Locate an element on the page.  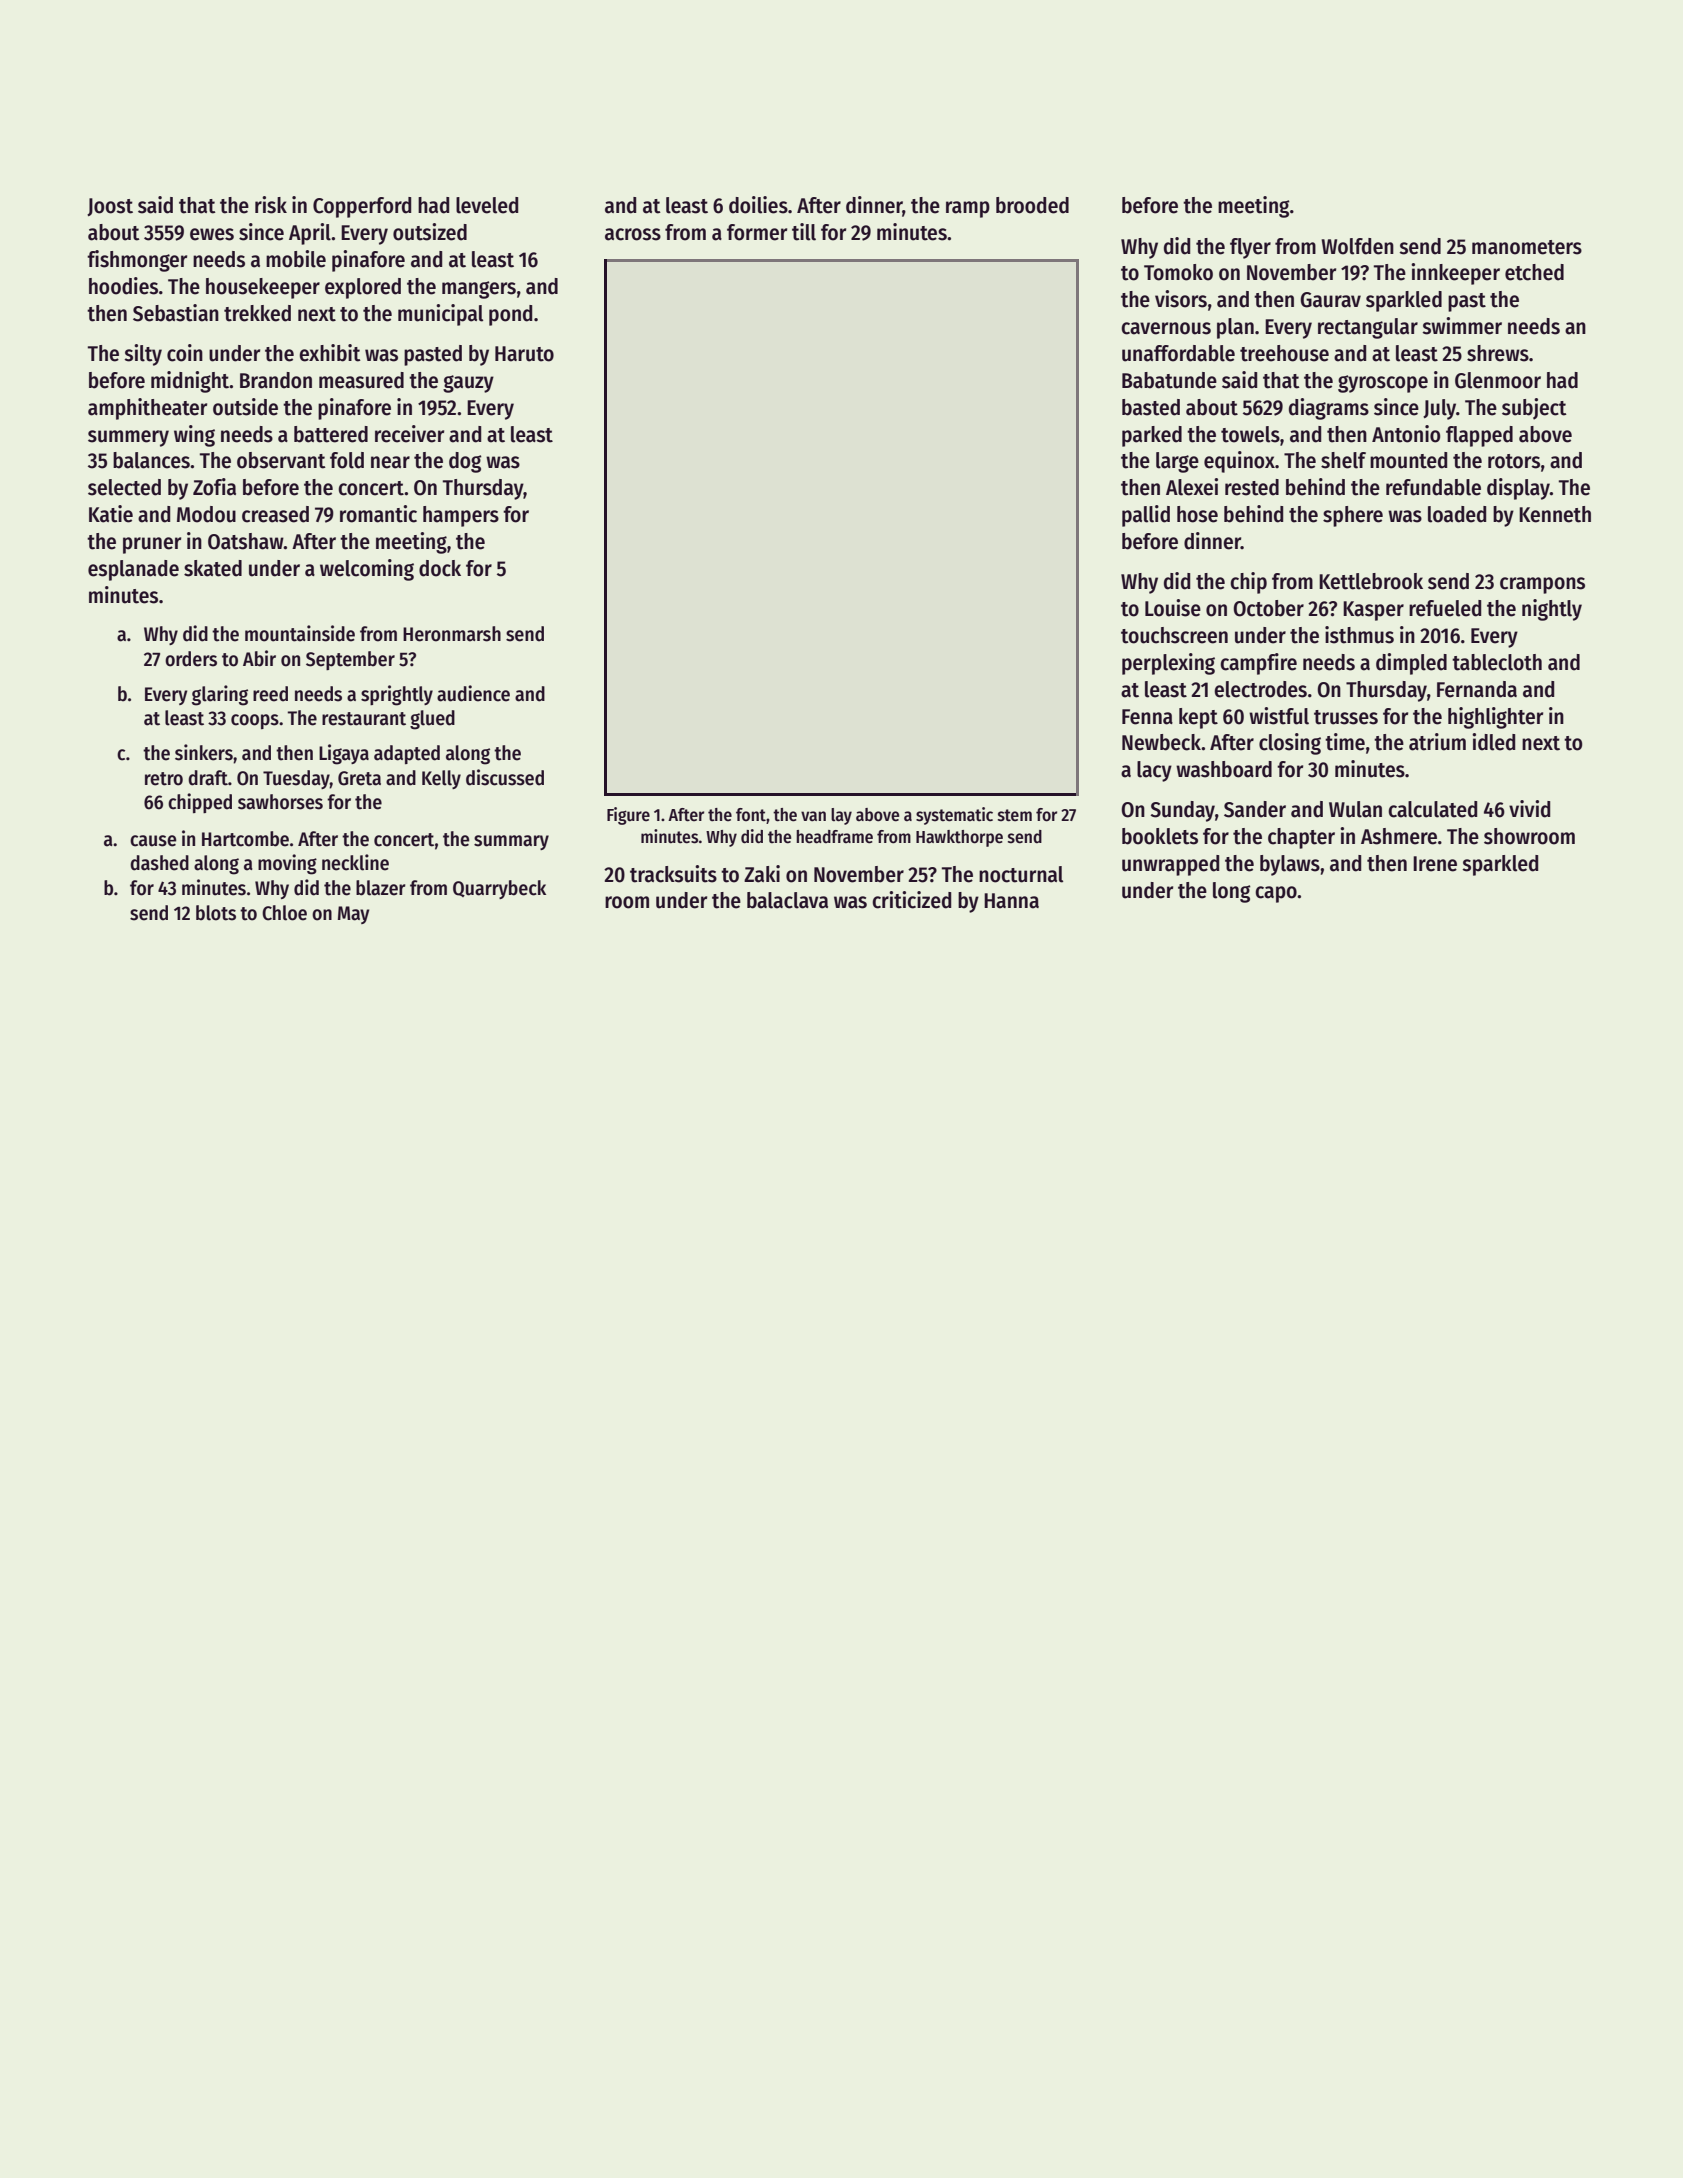
risk is located at coordinates (271, 205).
